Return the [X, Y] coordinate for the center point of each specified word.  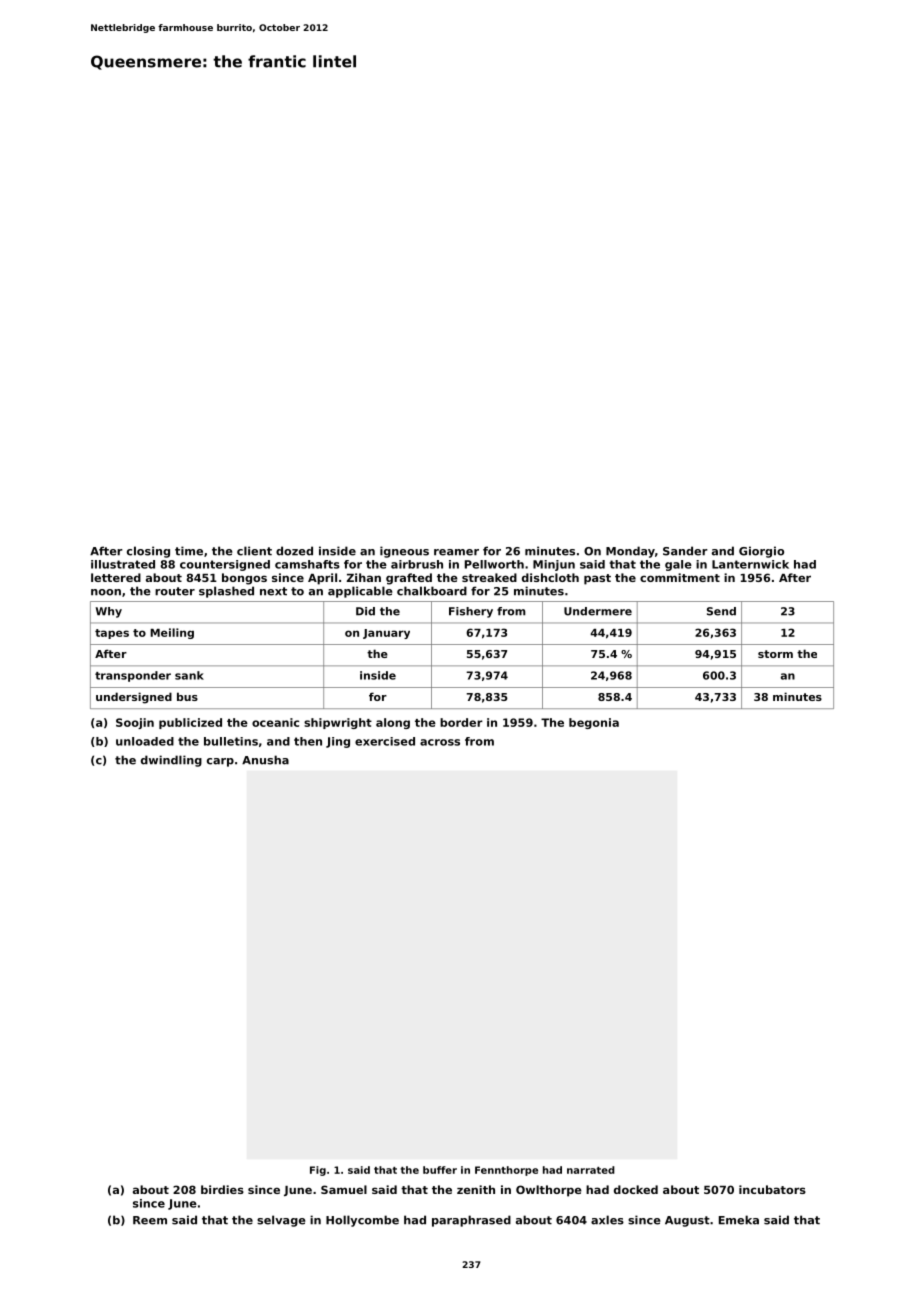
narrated [591, 1170]
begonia [594, 723]
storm [775, 654]
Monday [630, 552]
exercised [385, 741]
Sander [685, 551]
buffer [440, 1170]
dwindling [171, 761]
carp [220, 762]
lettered [116, 577]
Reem [150, 1220]
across [440, 742]
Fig [318, 1171]
